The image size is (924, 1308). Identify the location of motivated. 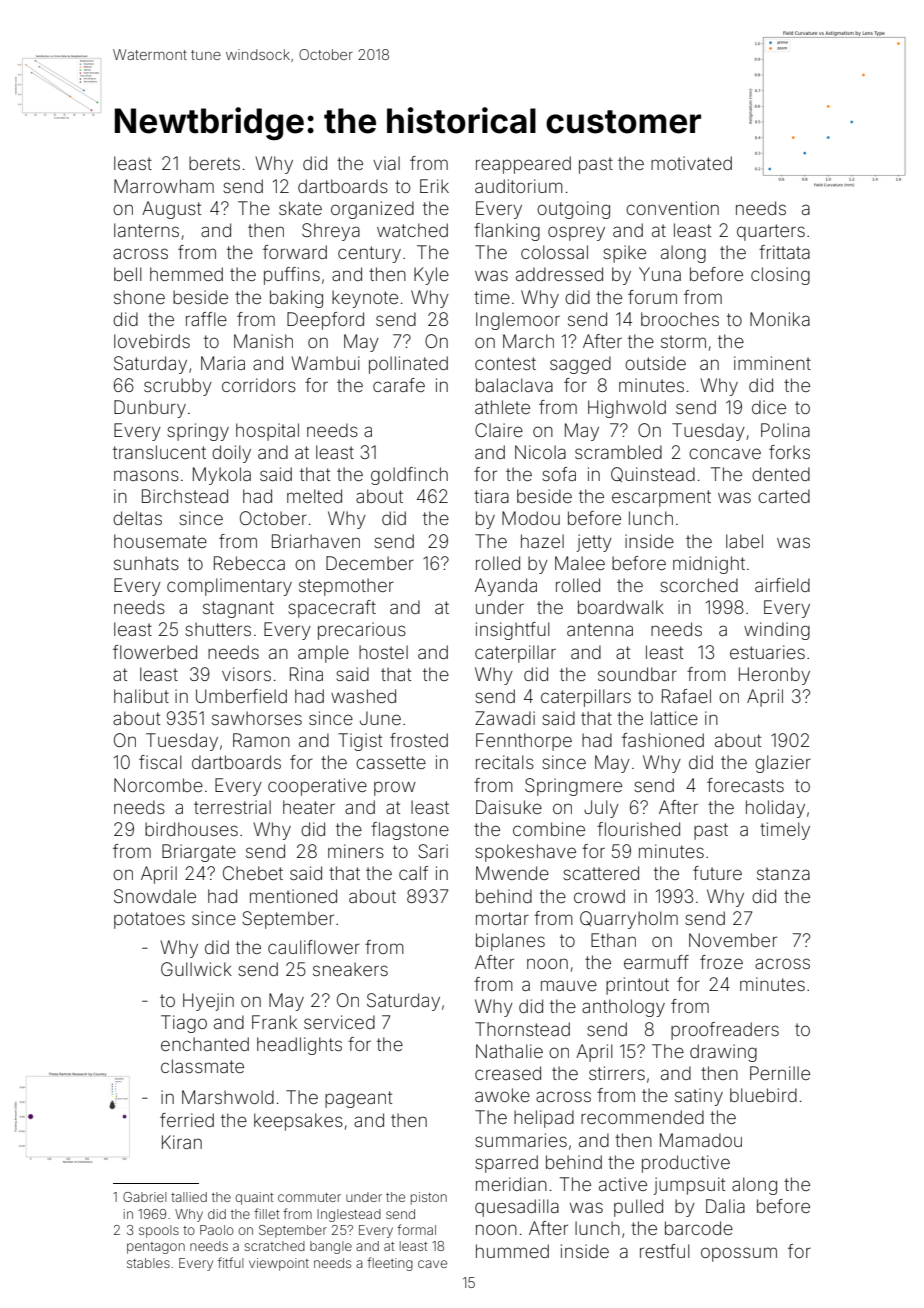
(691, 163).
